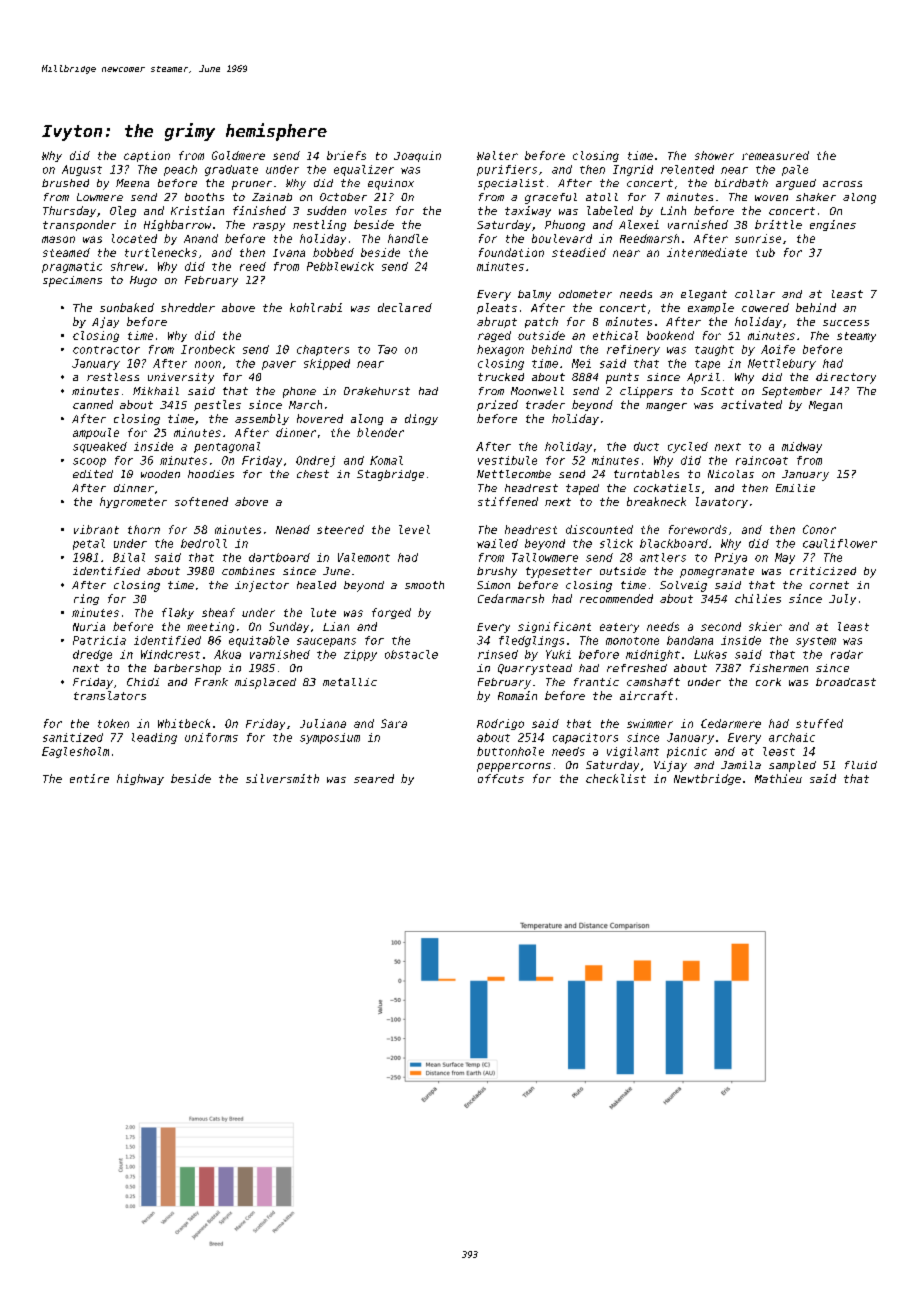  What do you see at coordinates (846, 378) in the page?
I see `directory` at bounding box center [846, 378].
